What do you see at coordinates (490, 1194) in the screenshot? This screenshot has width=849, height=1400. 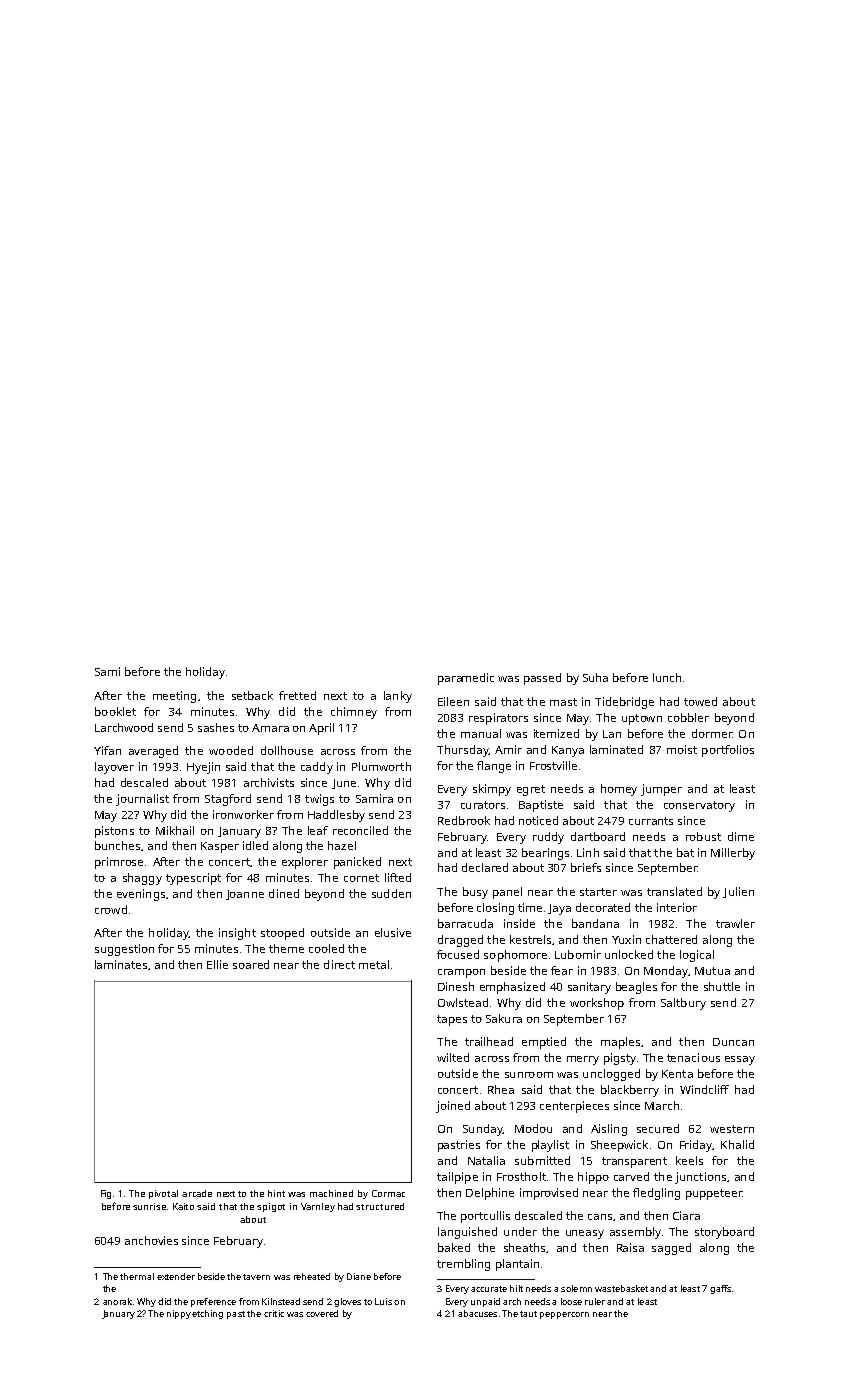 I see `Delphine` at bounding box center [490, 1194].
